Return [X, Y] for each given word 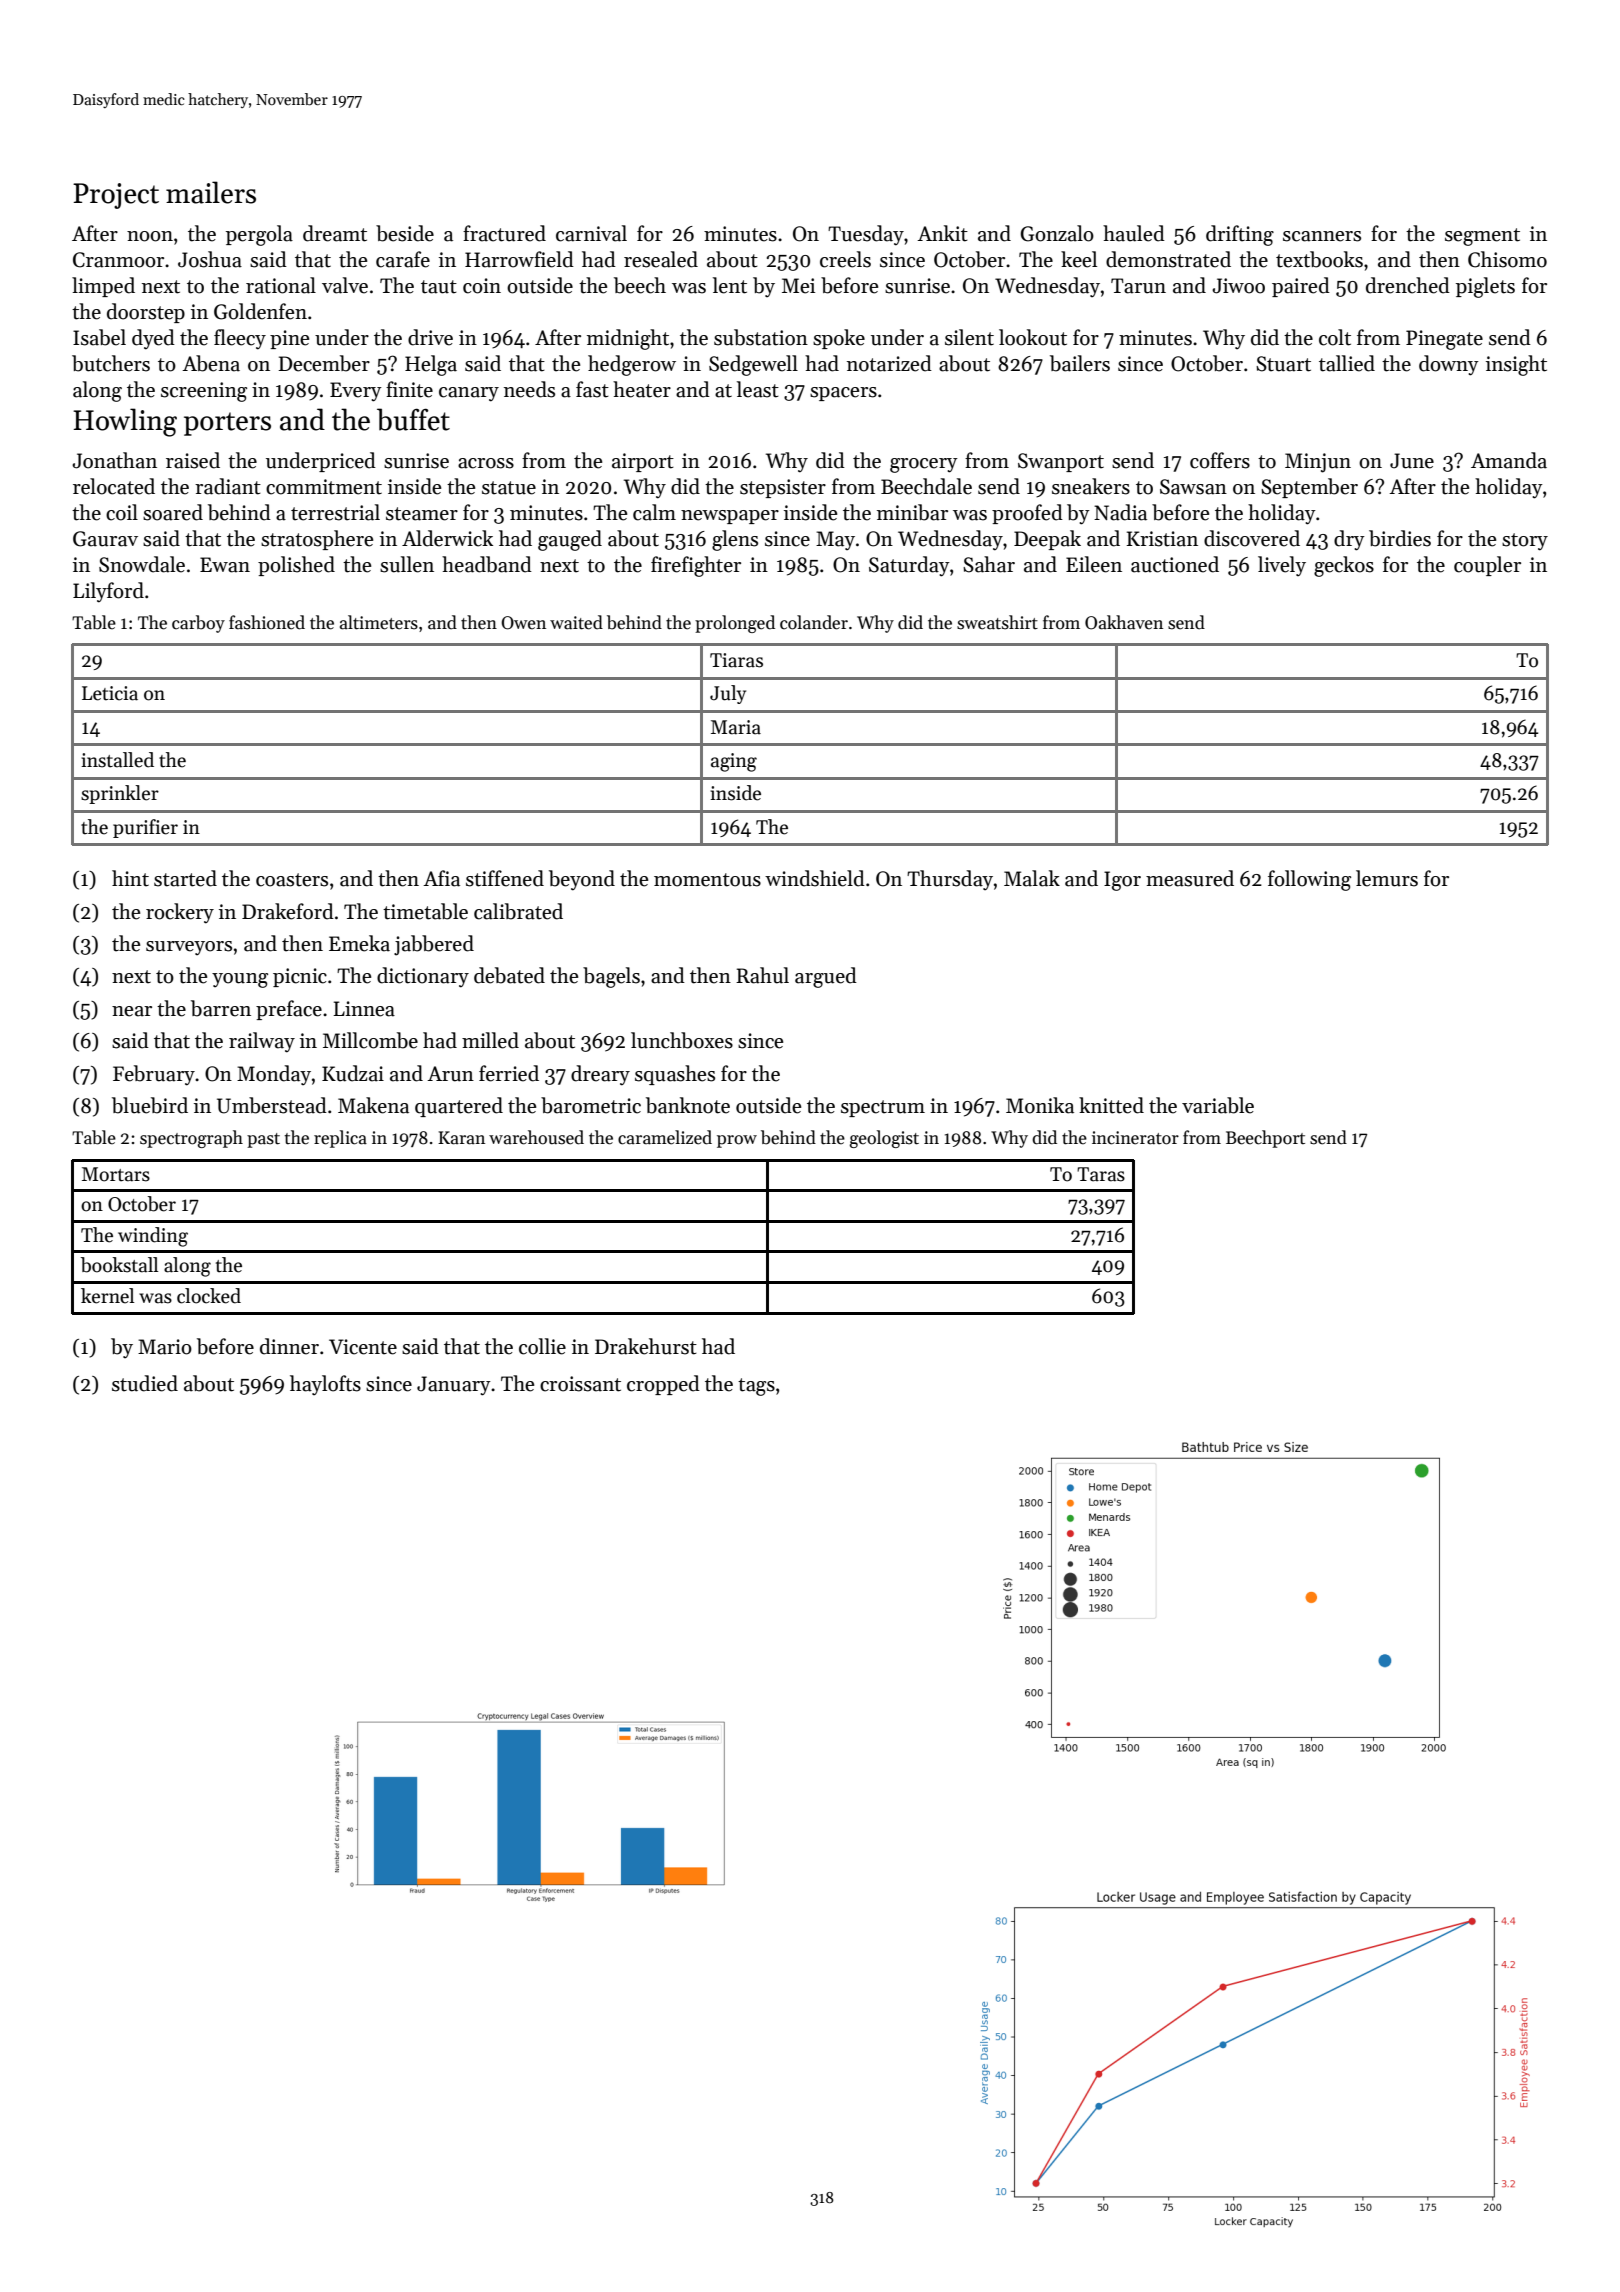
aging [734, 762]
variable [1218, 1105]
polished [296, 566]
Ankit [942, 233]
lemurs [1387, 878]
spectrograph [191, 1139]
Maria [736, 727]
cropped [663, 1385]
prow [737, 1141]
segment [1482, 237]
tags [756, 1387]
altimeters [379, 622]
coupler [1487, 566]
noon [150, 236]
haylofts [325, 1385]
